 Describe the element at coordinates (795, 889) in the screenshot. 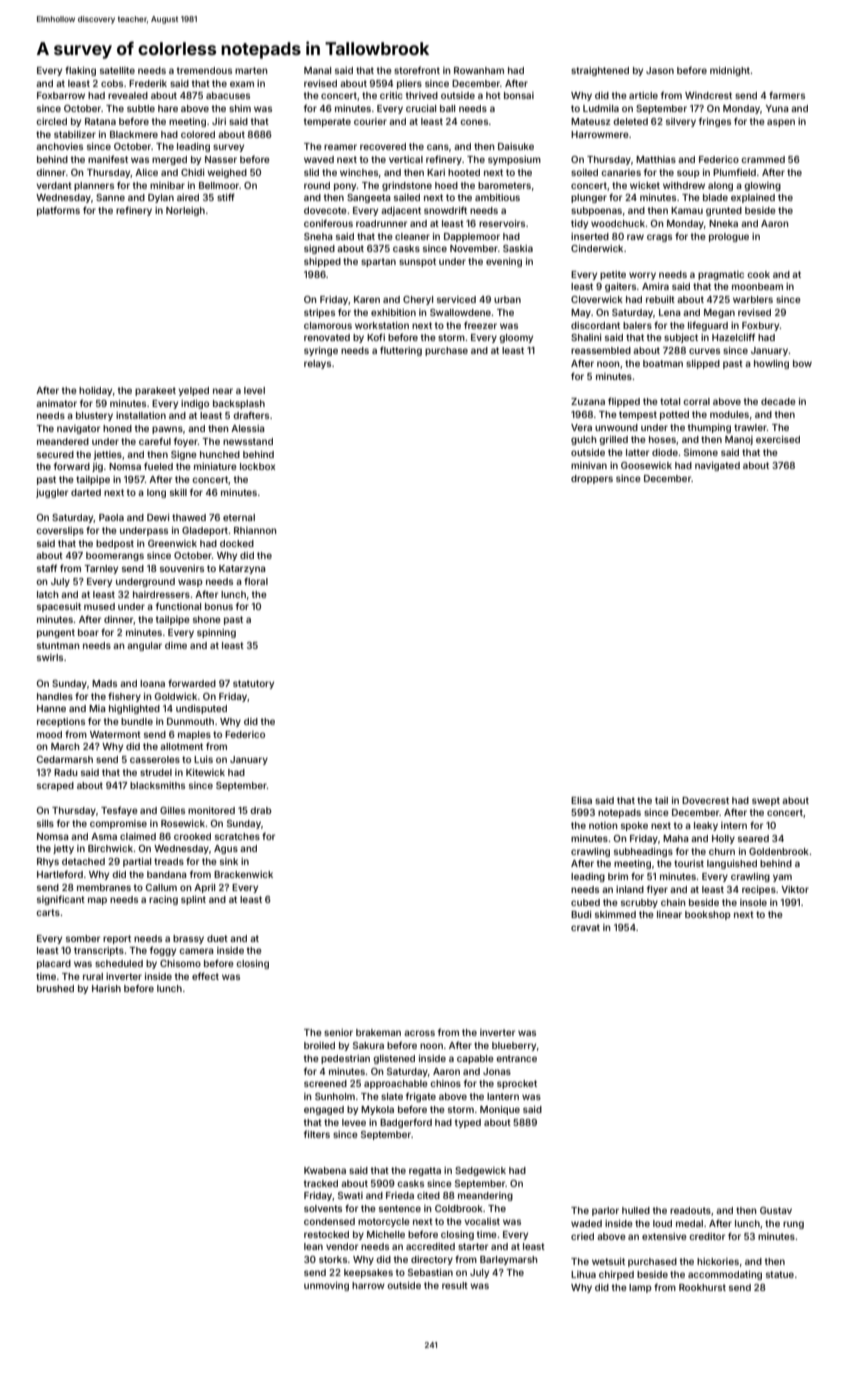

I see `Viktor` at that location.
